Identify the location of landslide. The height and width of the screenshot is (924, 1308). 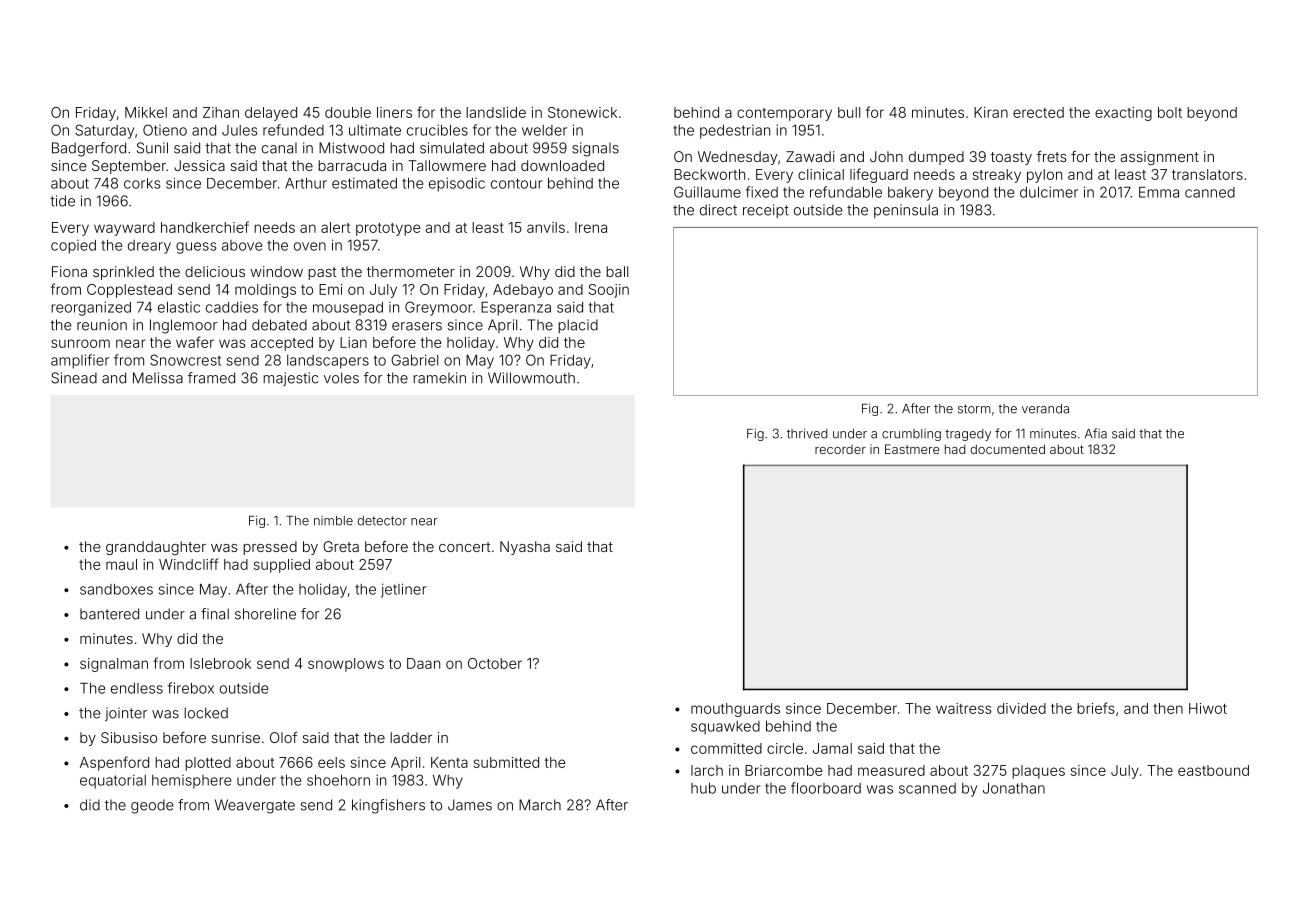
(496, 112).
